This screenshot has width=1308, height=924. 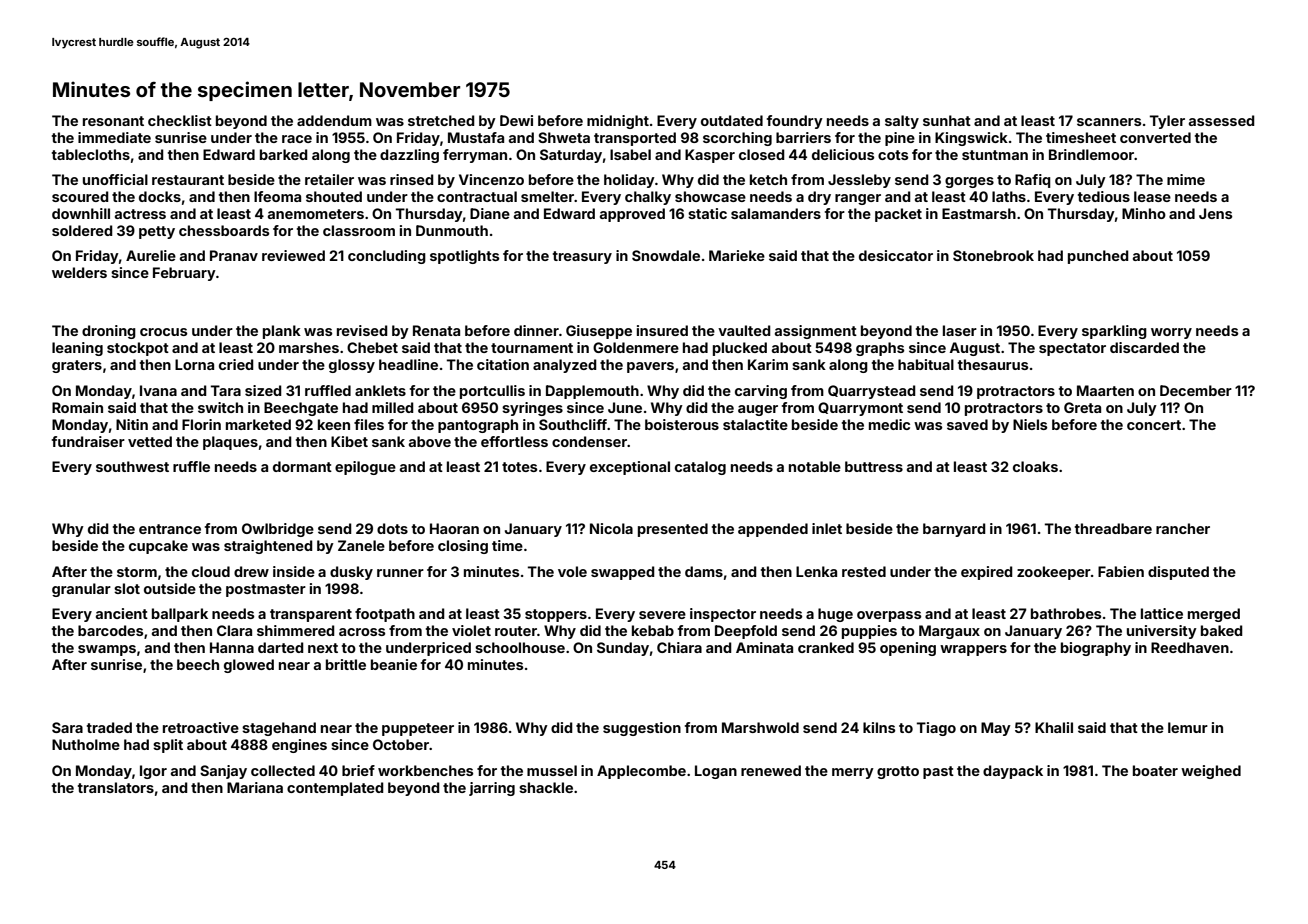 What do you see at coordinates (666, 255) in the screenshot?
I see `Snowdale` at bounding box center [666, 255].
